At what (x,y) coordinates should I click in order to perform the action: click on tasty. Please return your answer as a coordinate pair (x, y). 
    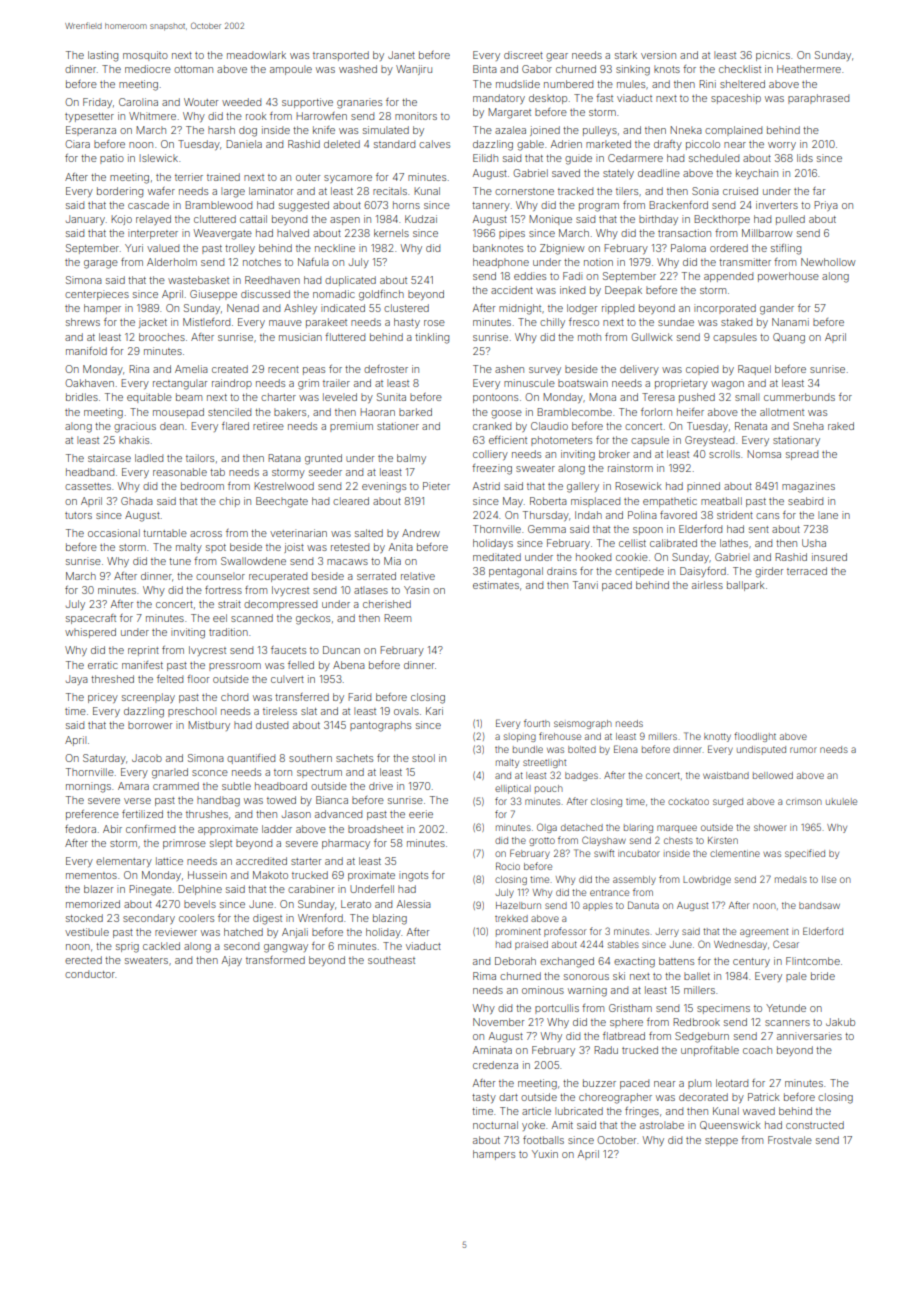
    Looking at the image, I should click on (484, 1098).
